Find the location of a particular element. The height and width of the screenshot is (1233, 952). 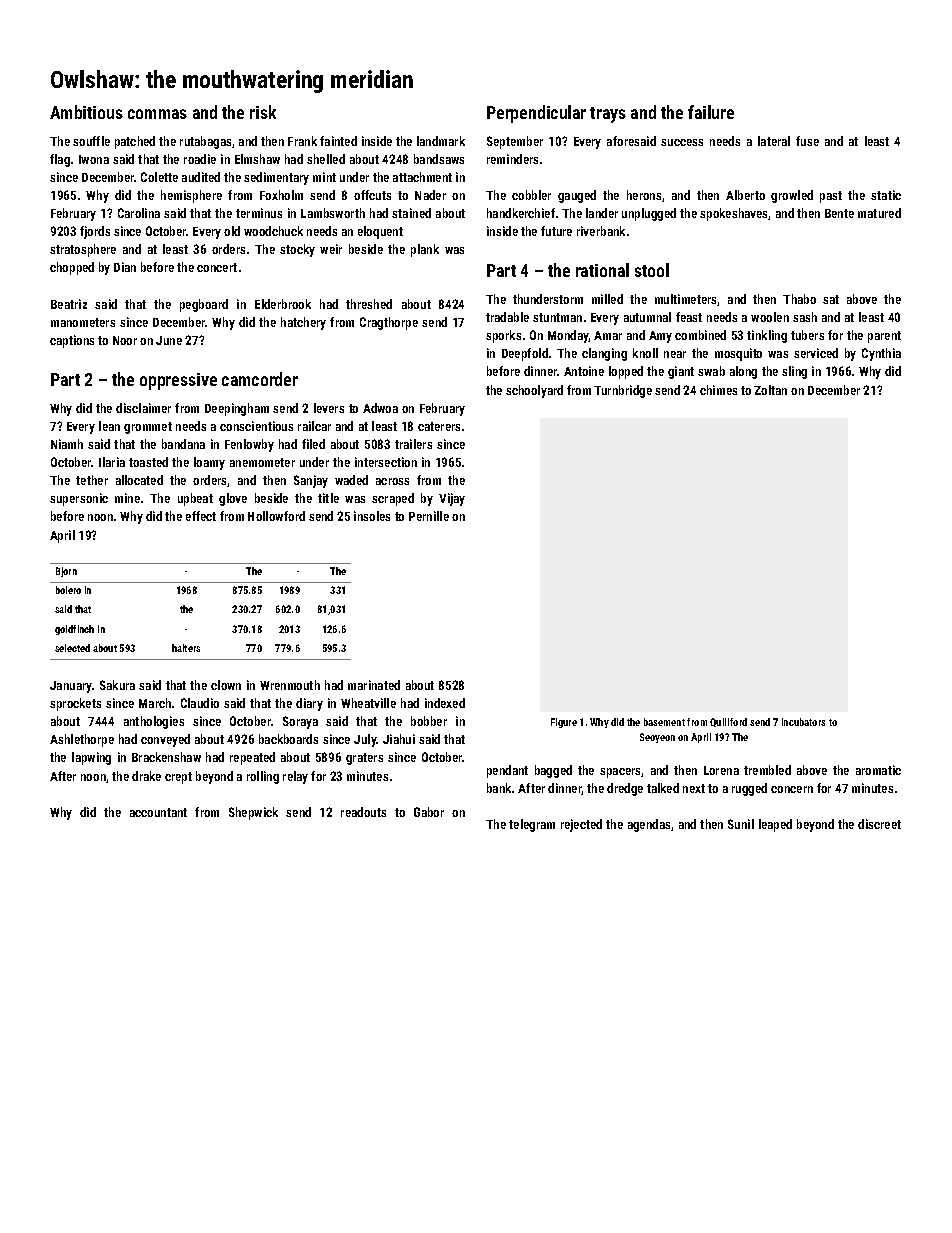

trays is located at coordinates (608, 115).
